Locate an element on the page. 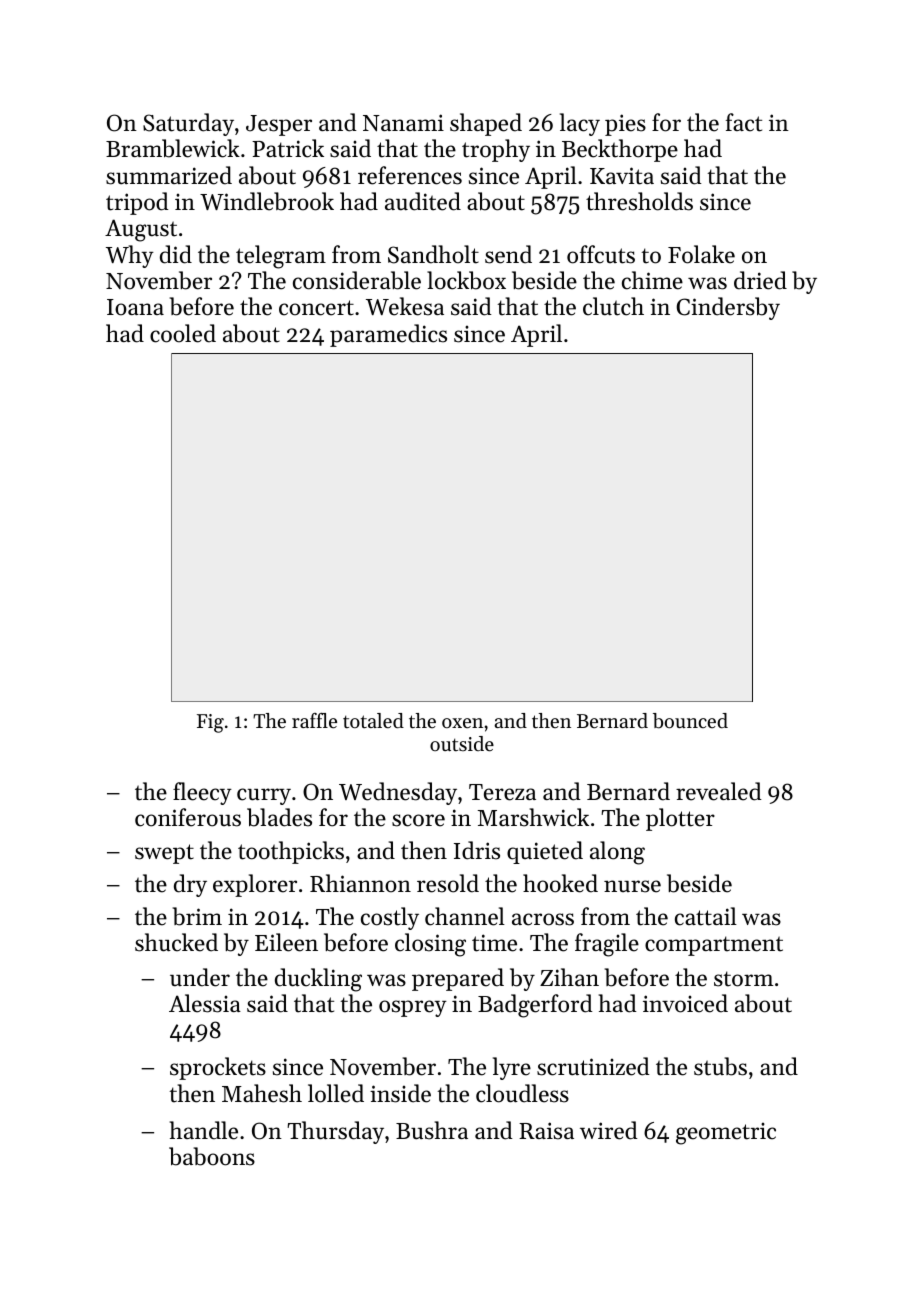  Saturday is located at coordinates (188, 124).
